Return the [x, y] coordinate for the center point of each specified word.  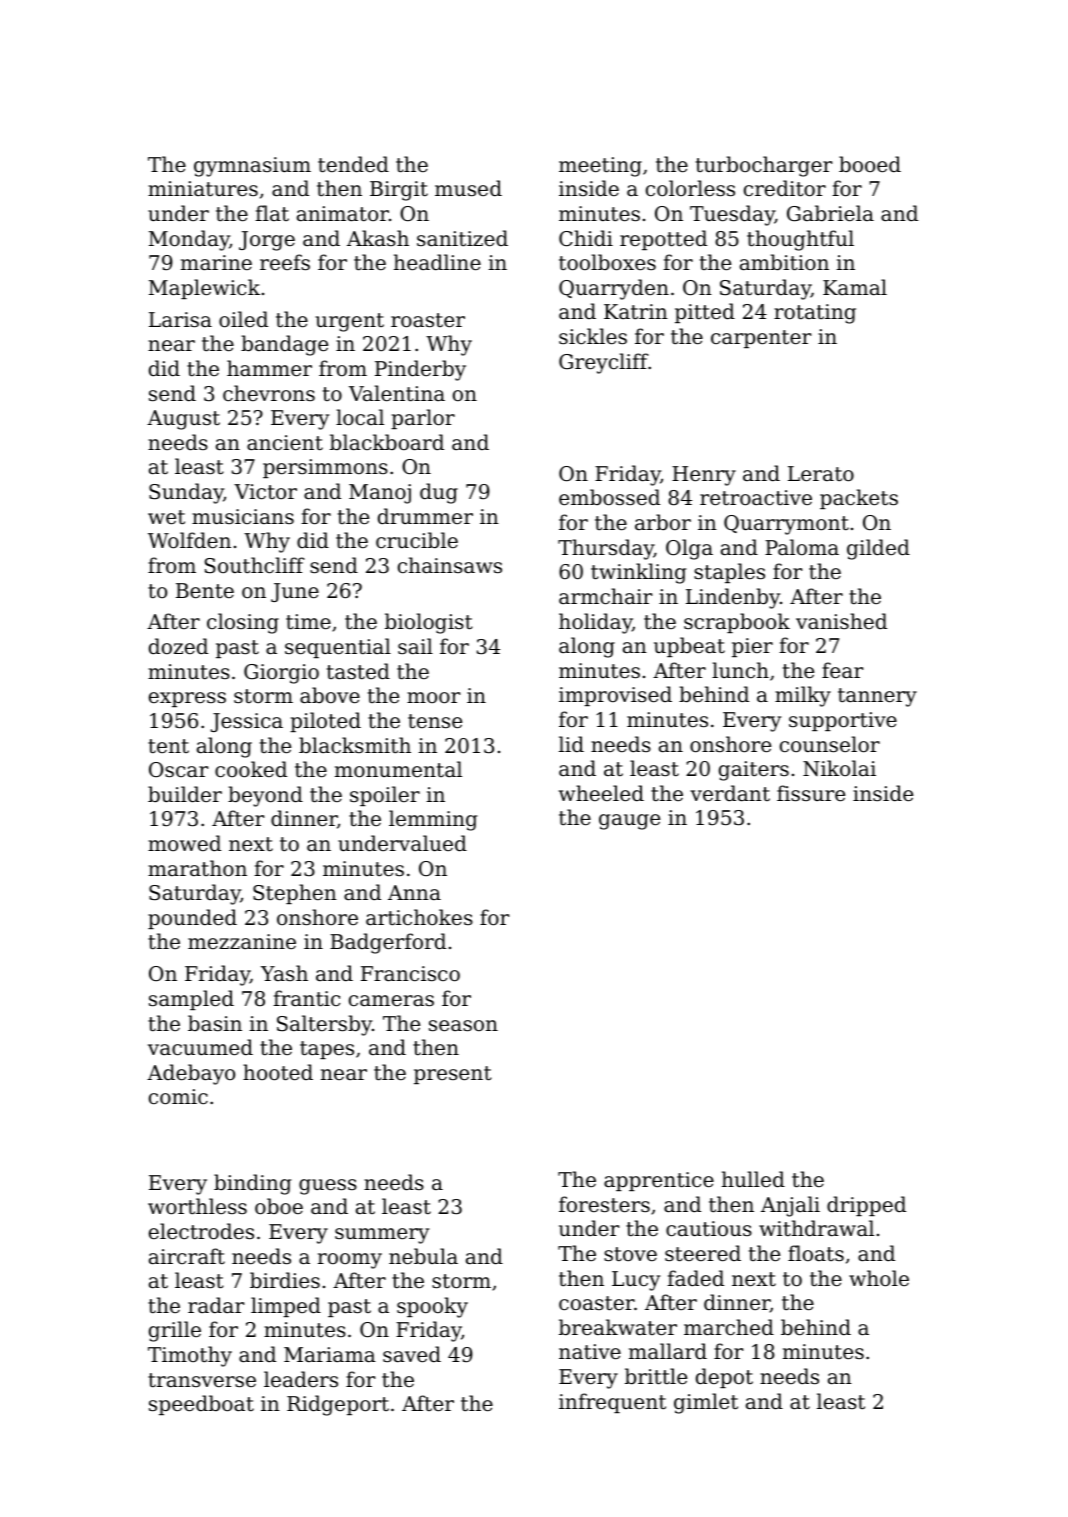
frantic [306, 998]
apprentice [659, 1181]
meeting [600, 167]
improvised [615, 696]
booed [870, 164]
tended [353, 164]
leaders [301, 1379]
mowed [184, 843]
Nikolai [839, 768]
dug [439, 493]
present [453, 1075]
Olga [689, 549]
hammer [269, 368]
